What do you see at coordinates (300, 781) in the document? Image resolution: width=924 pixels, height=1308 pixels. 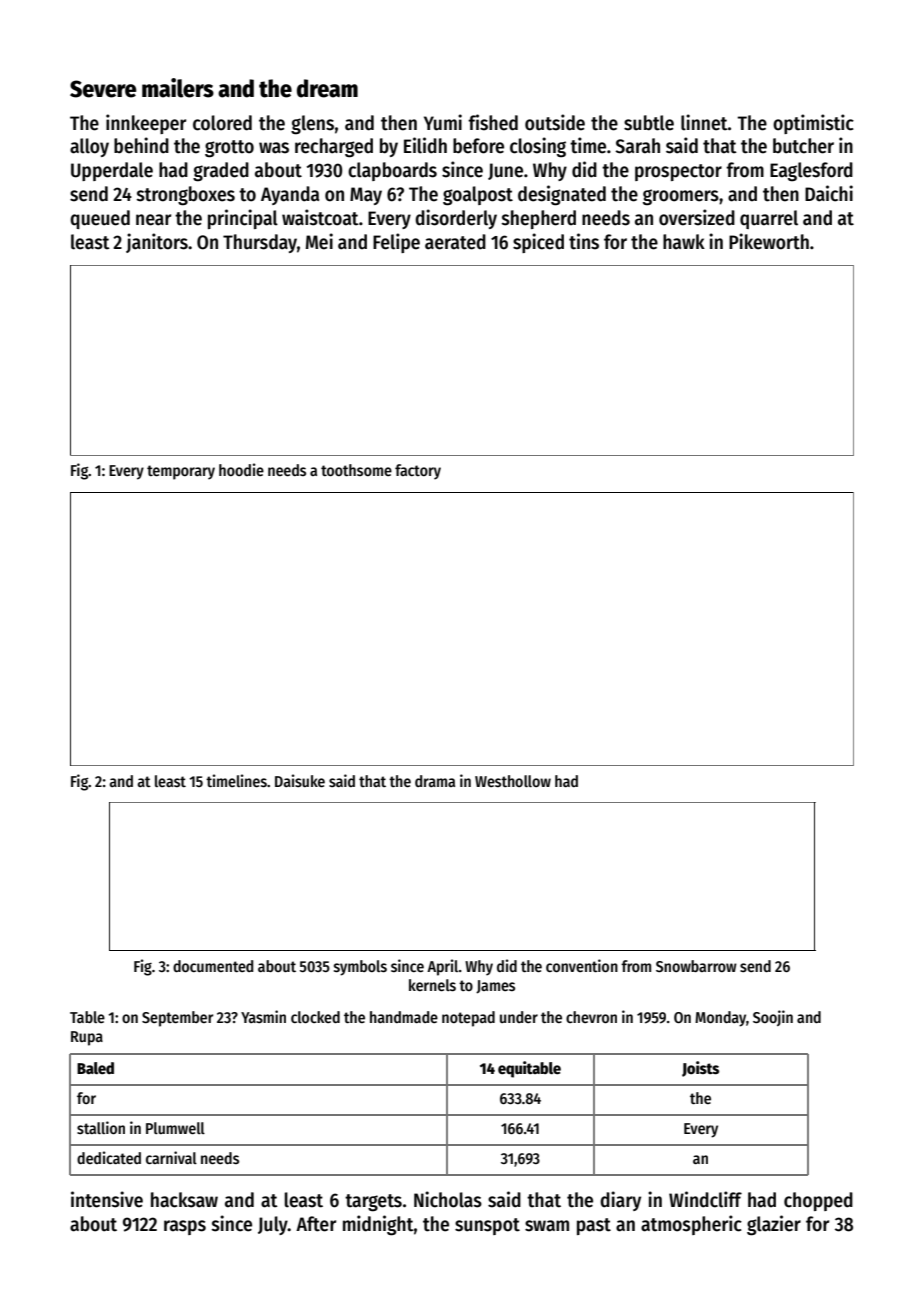 I see `Daisuke` at bounding box center [300, 781].
